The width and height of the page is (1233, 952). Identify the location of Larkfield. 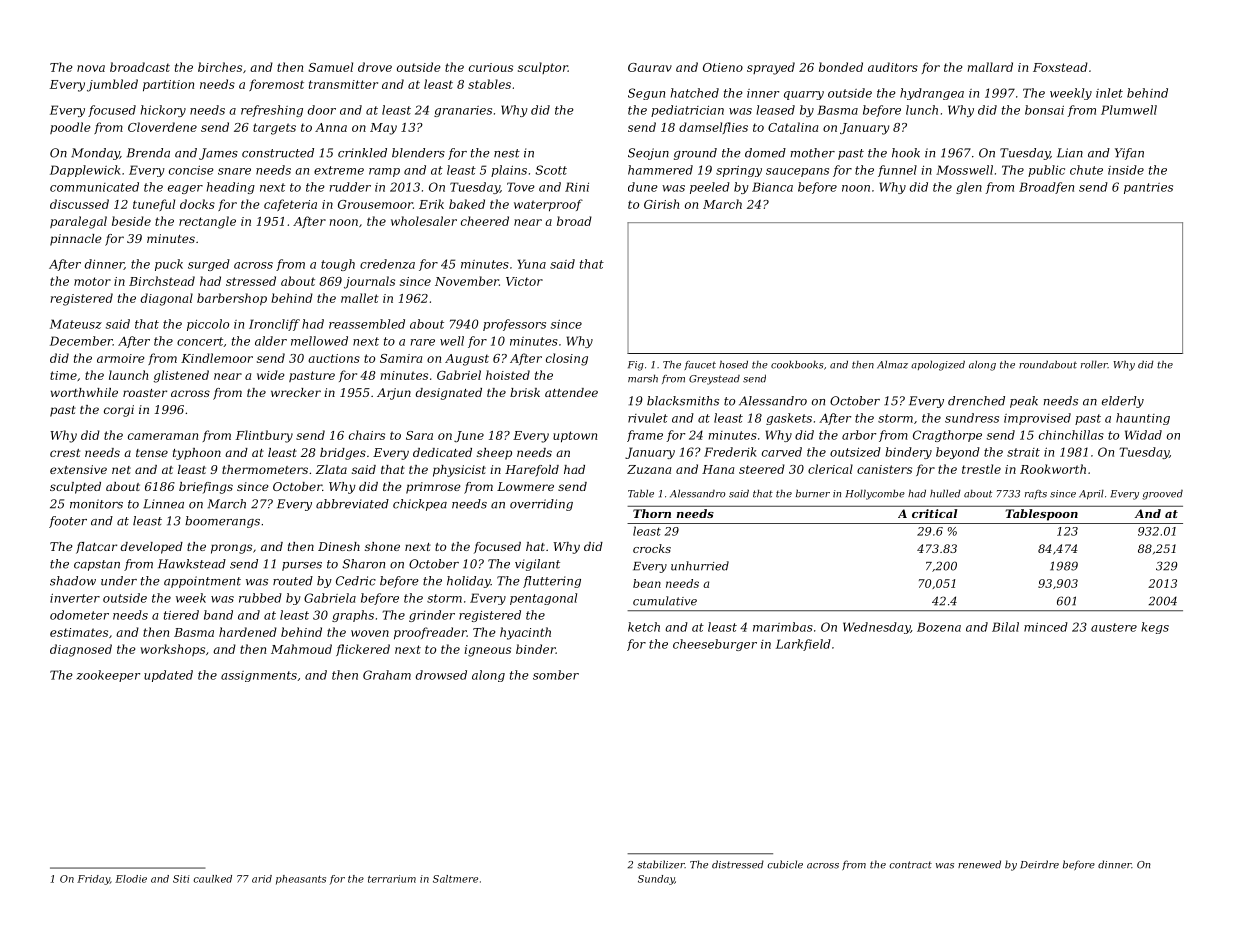
(803, 645).
